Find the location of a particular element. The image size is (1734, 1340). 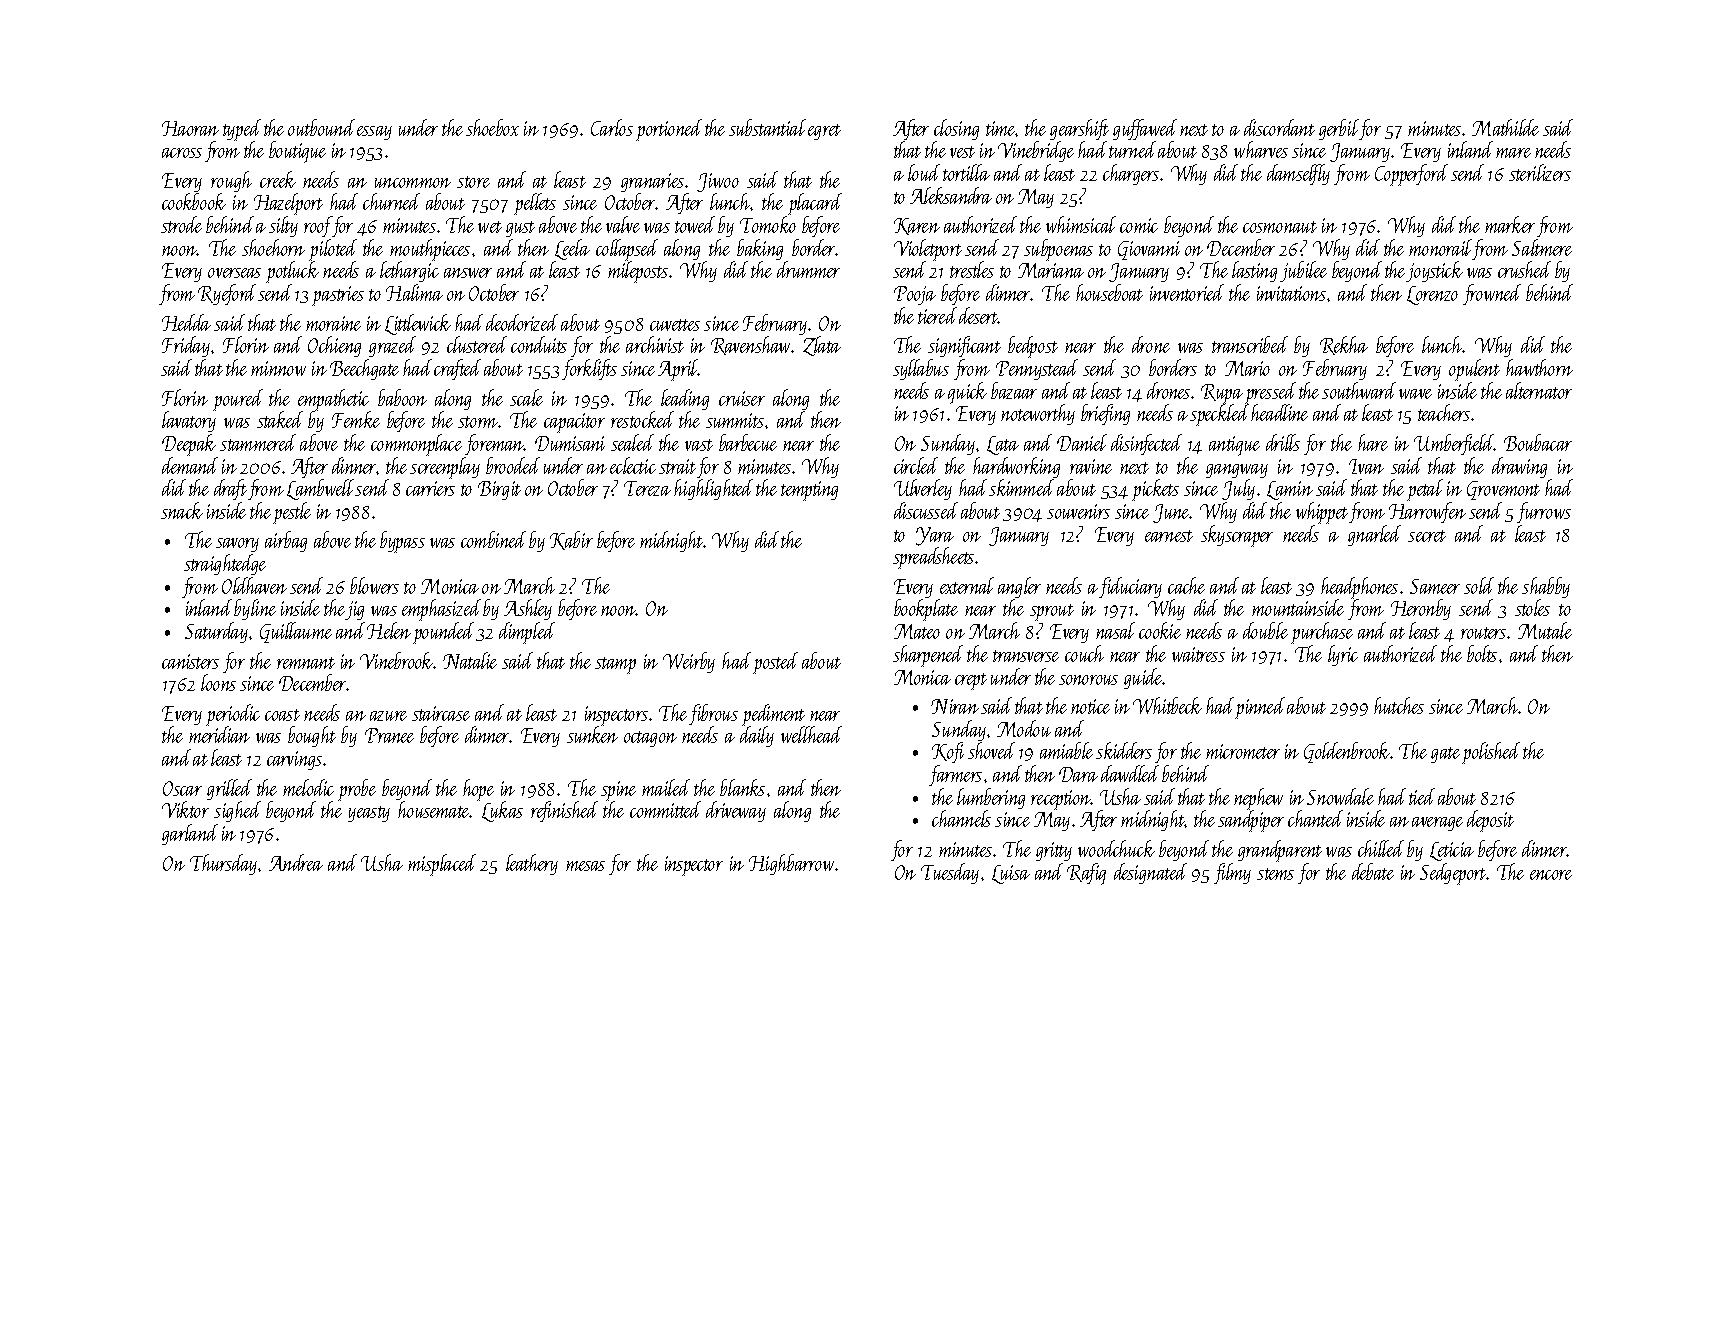

meridian is located at coordinates (219, 735).
